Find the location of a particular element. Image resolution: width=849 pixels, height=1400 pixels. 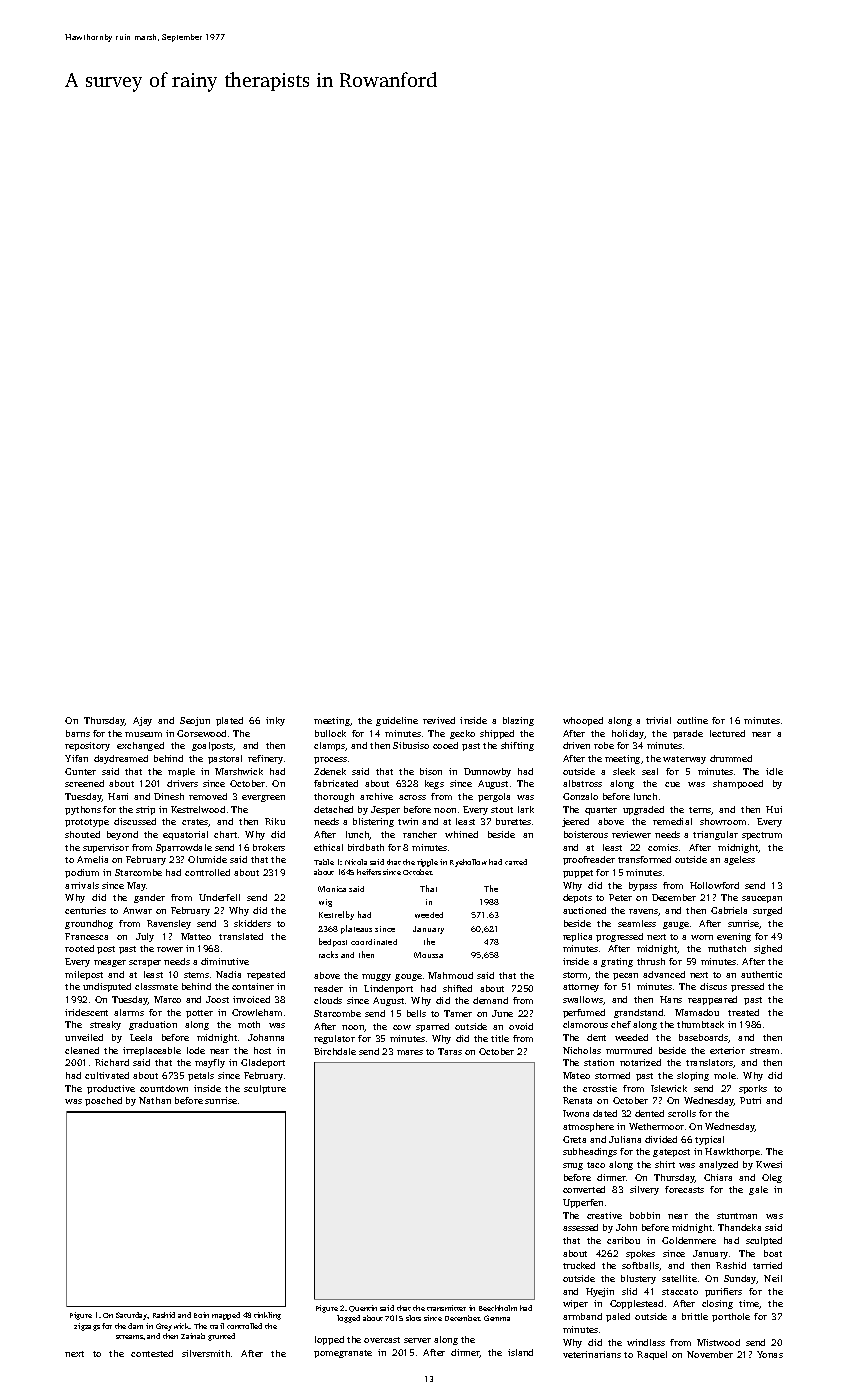

zigzags is located at coordinates (87, 1327).
